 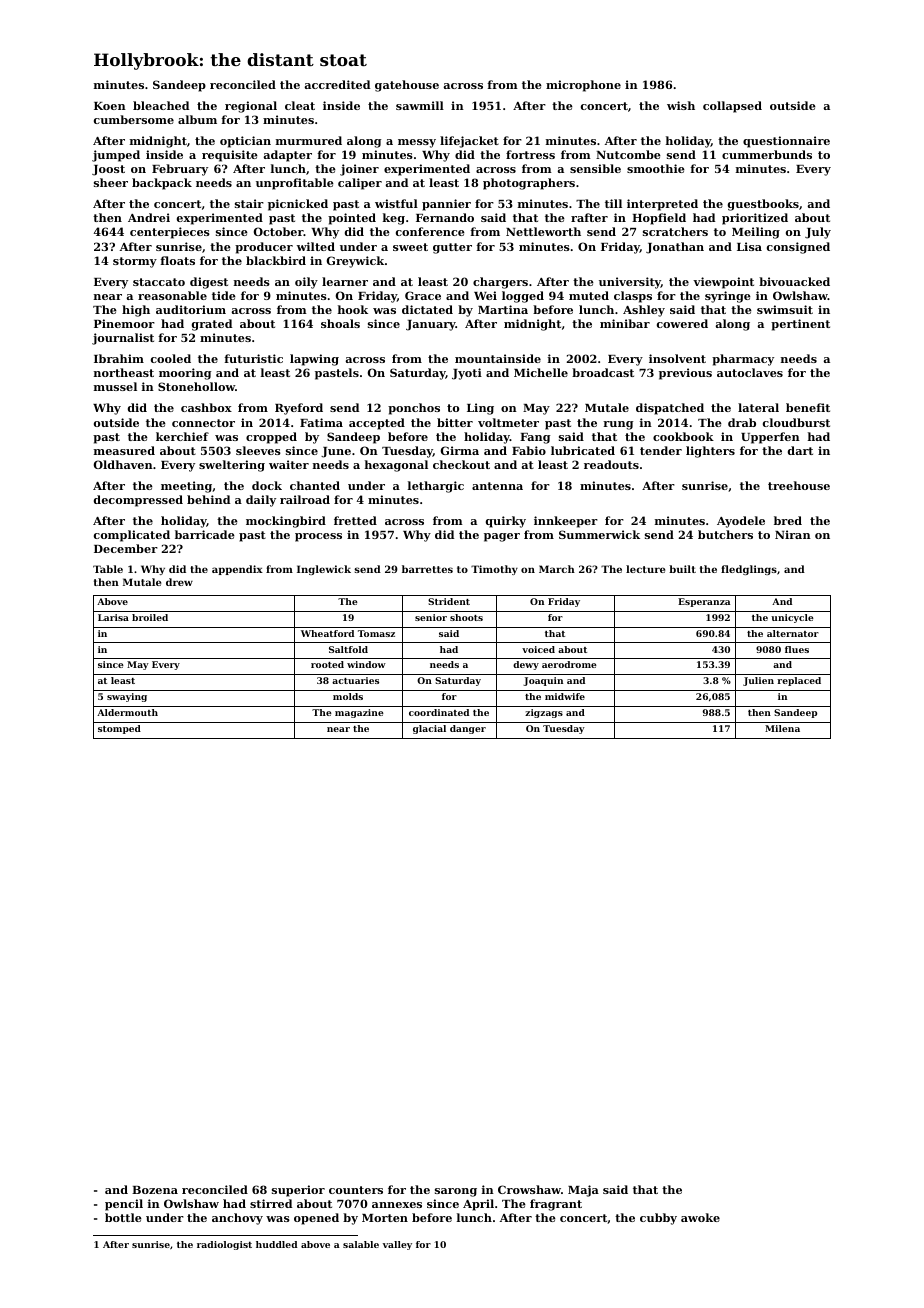 What do you see at coordinates (456, 1192) in the document?
I see `sarong` at bounding box center [456, 1192].
